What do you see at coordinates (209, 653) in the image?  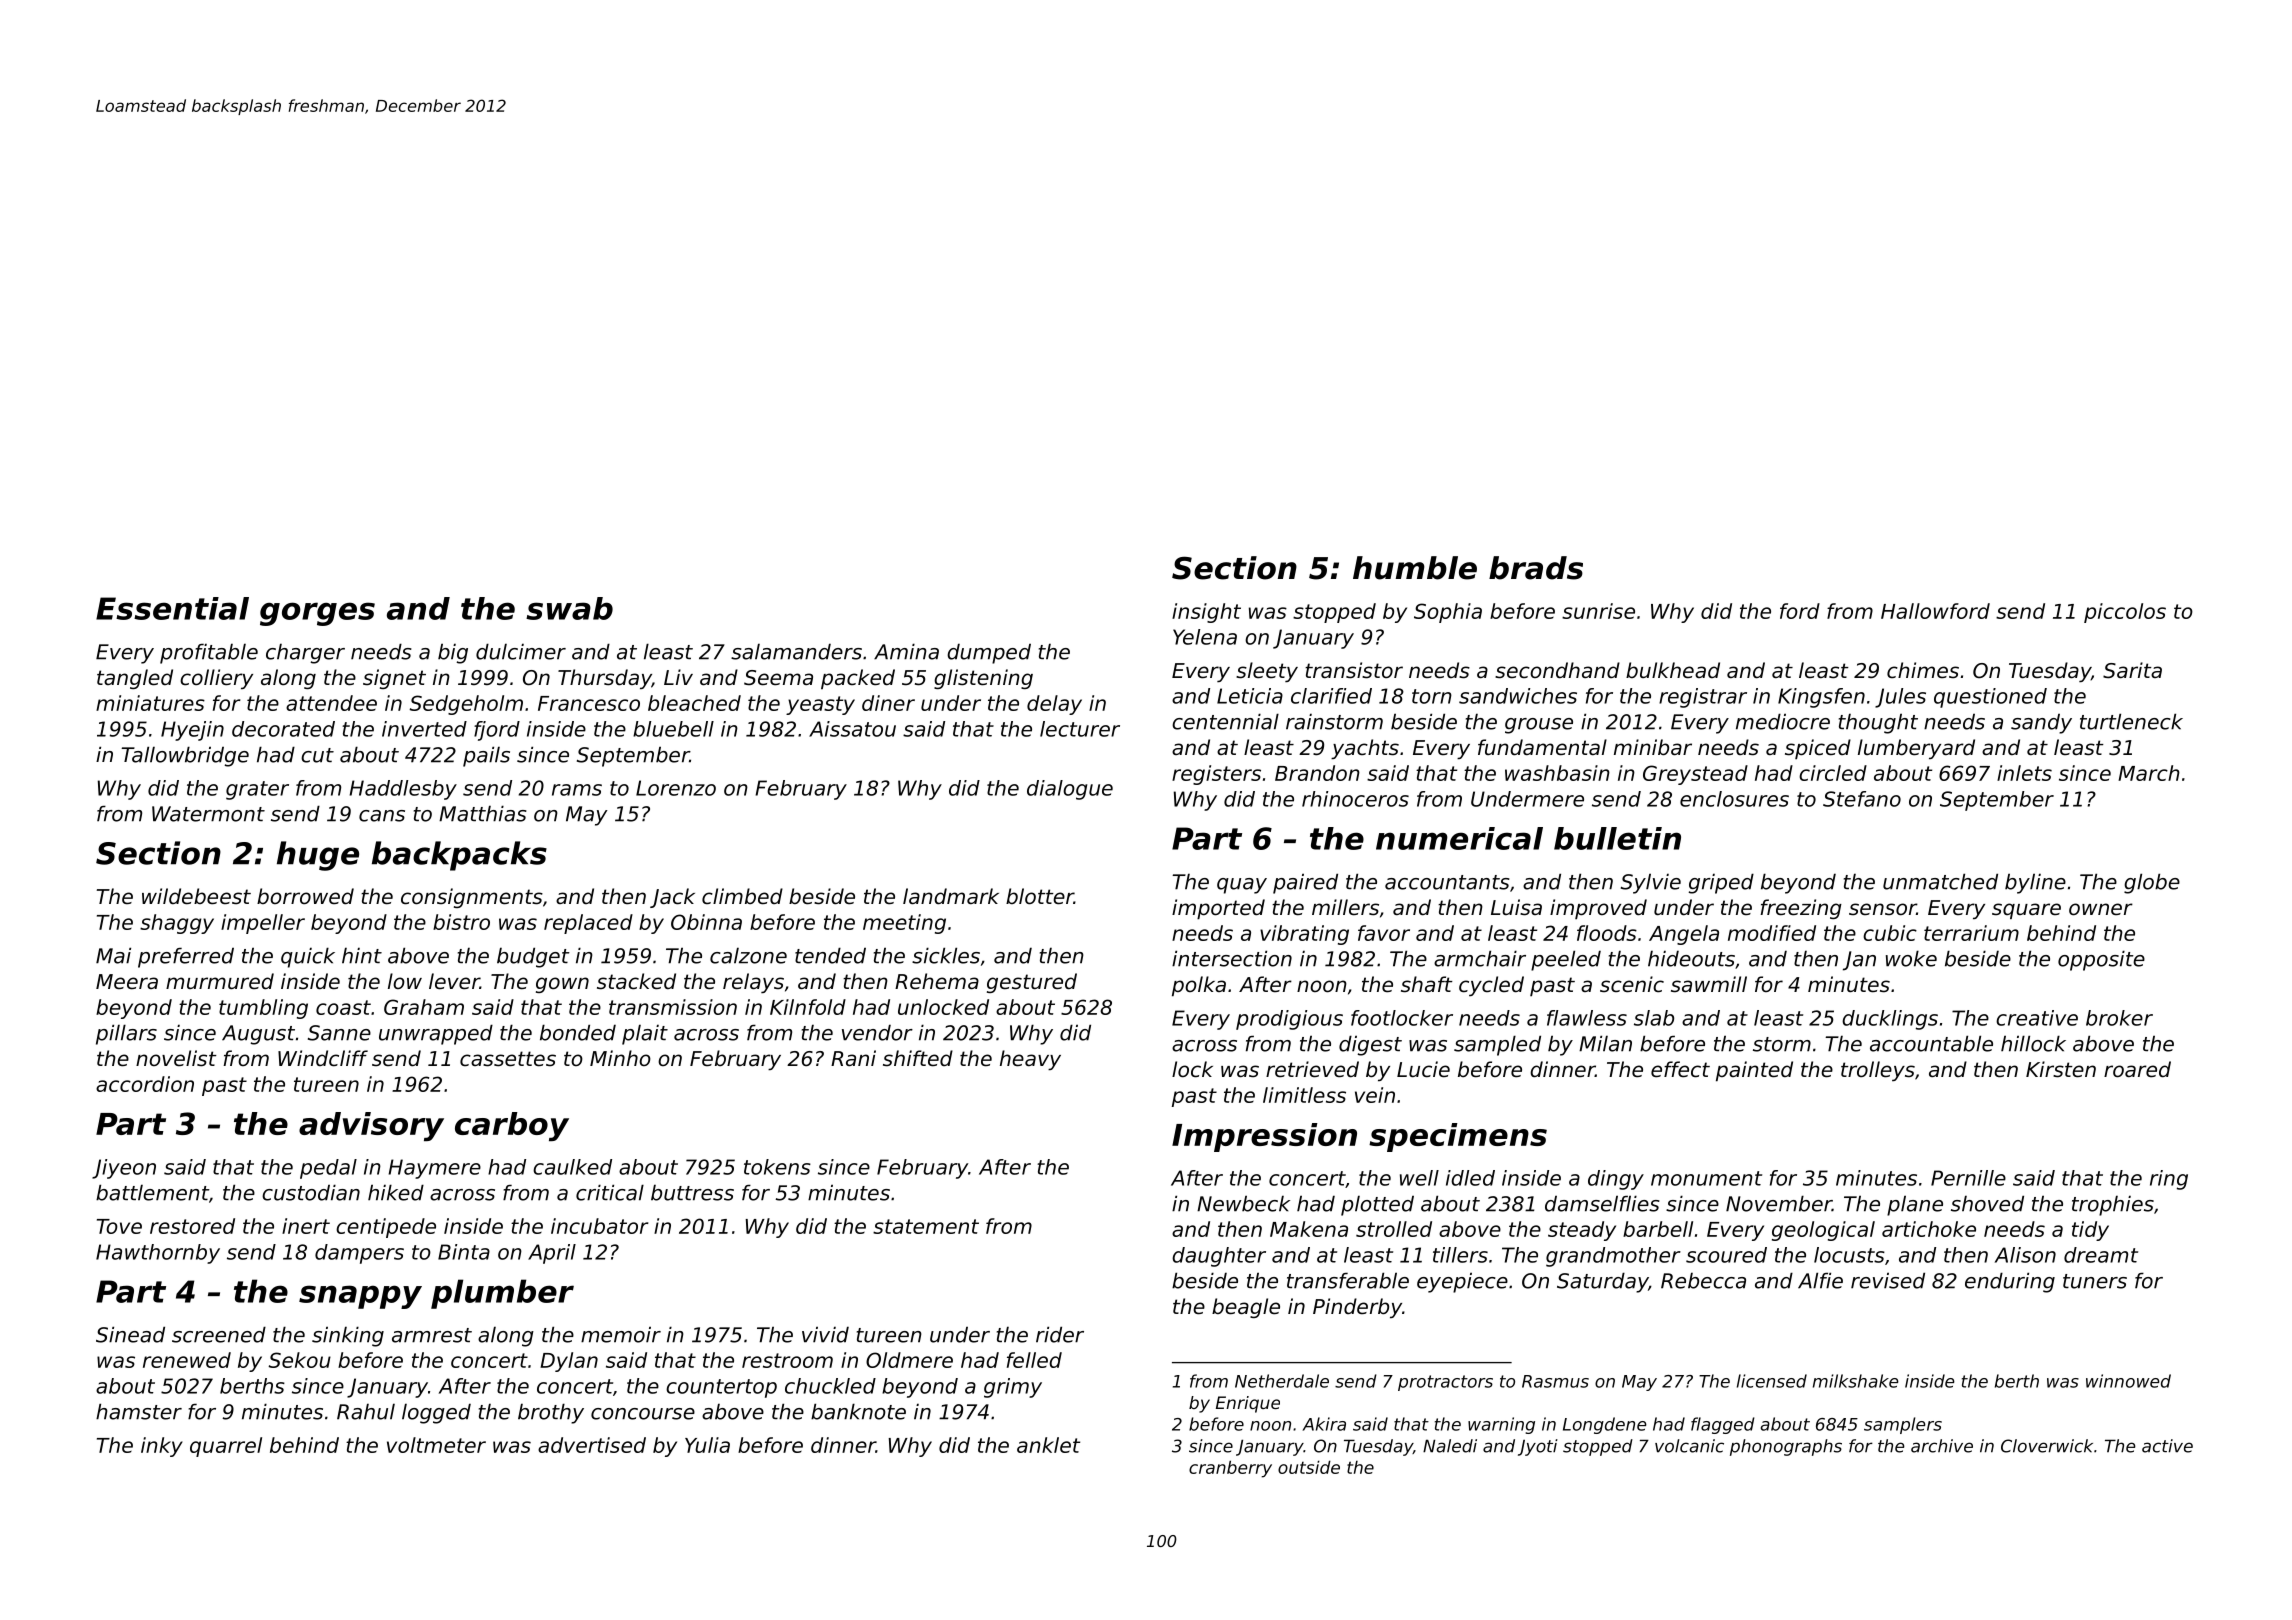 I see `profitable` at bounding box center [209, 653].
